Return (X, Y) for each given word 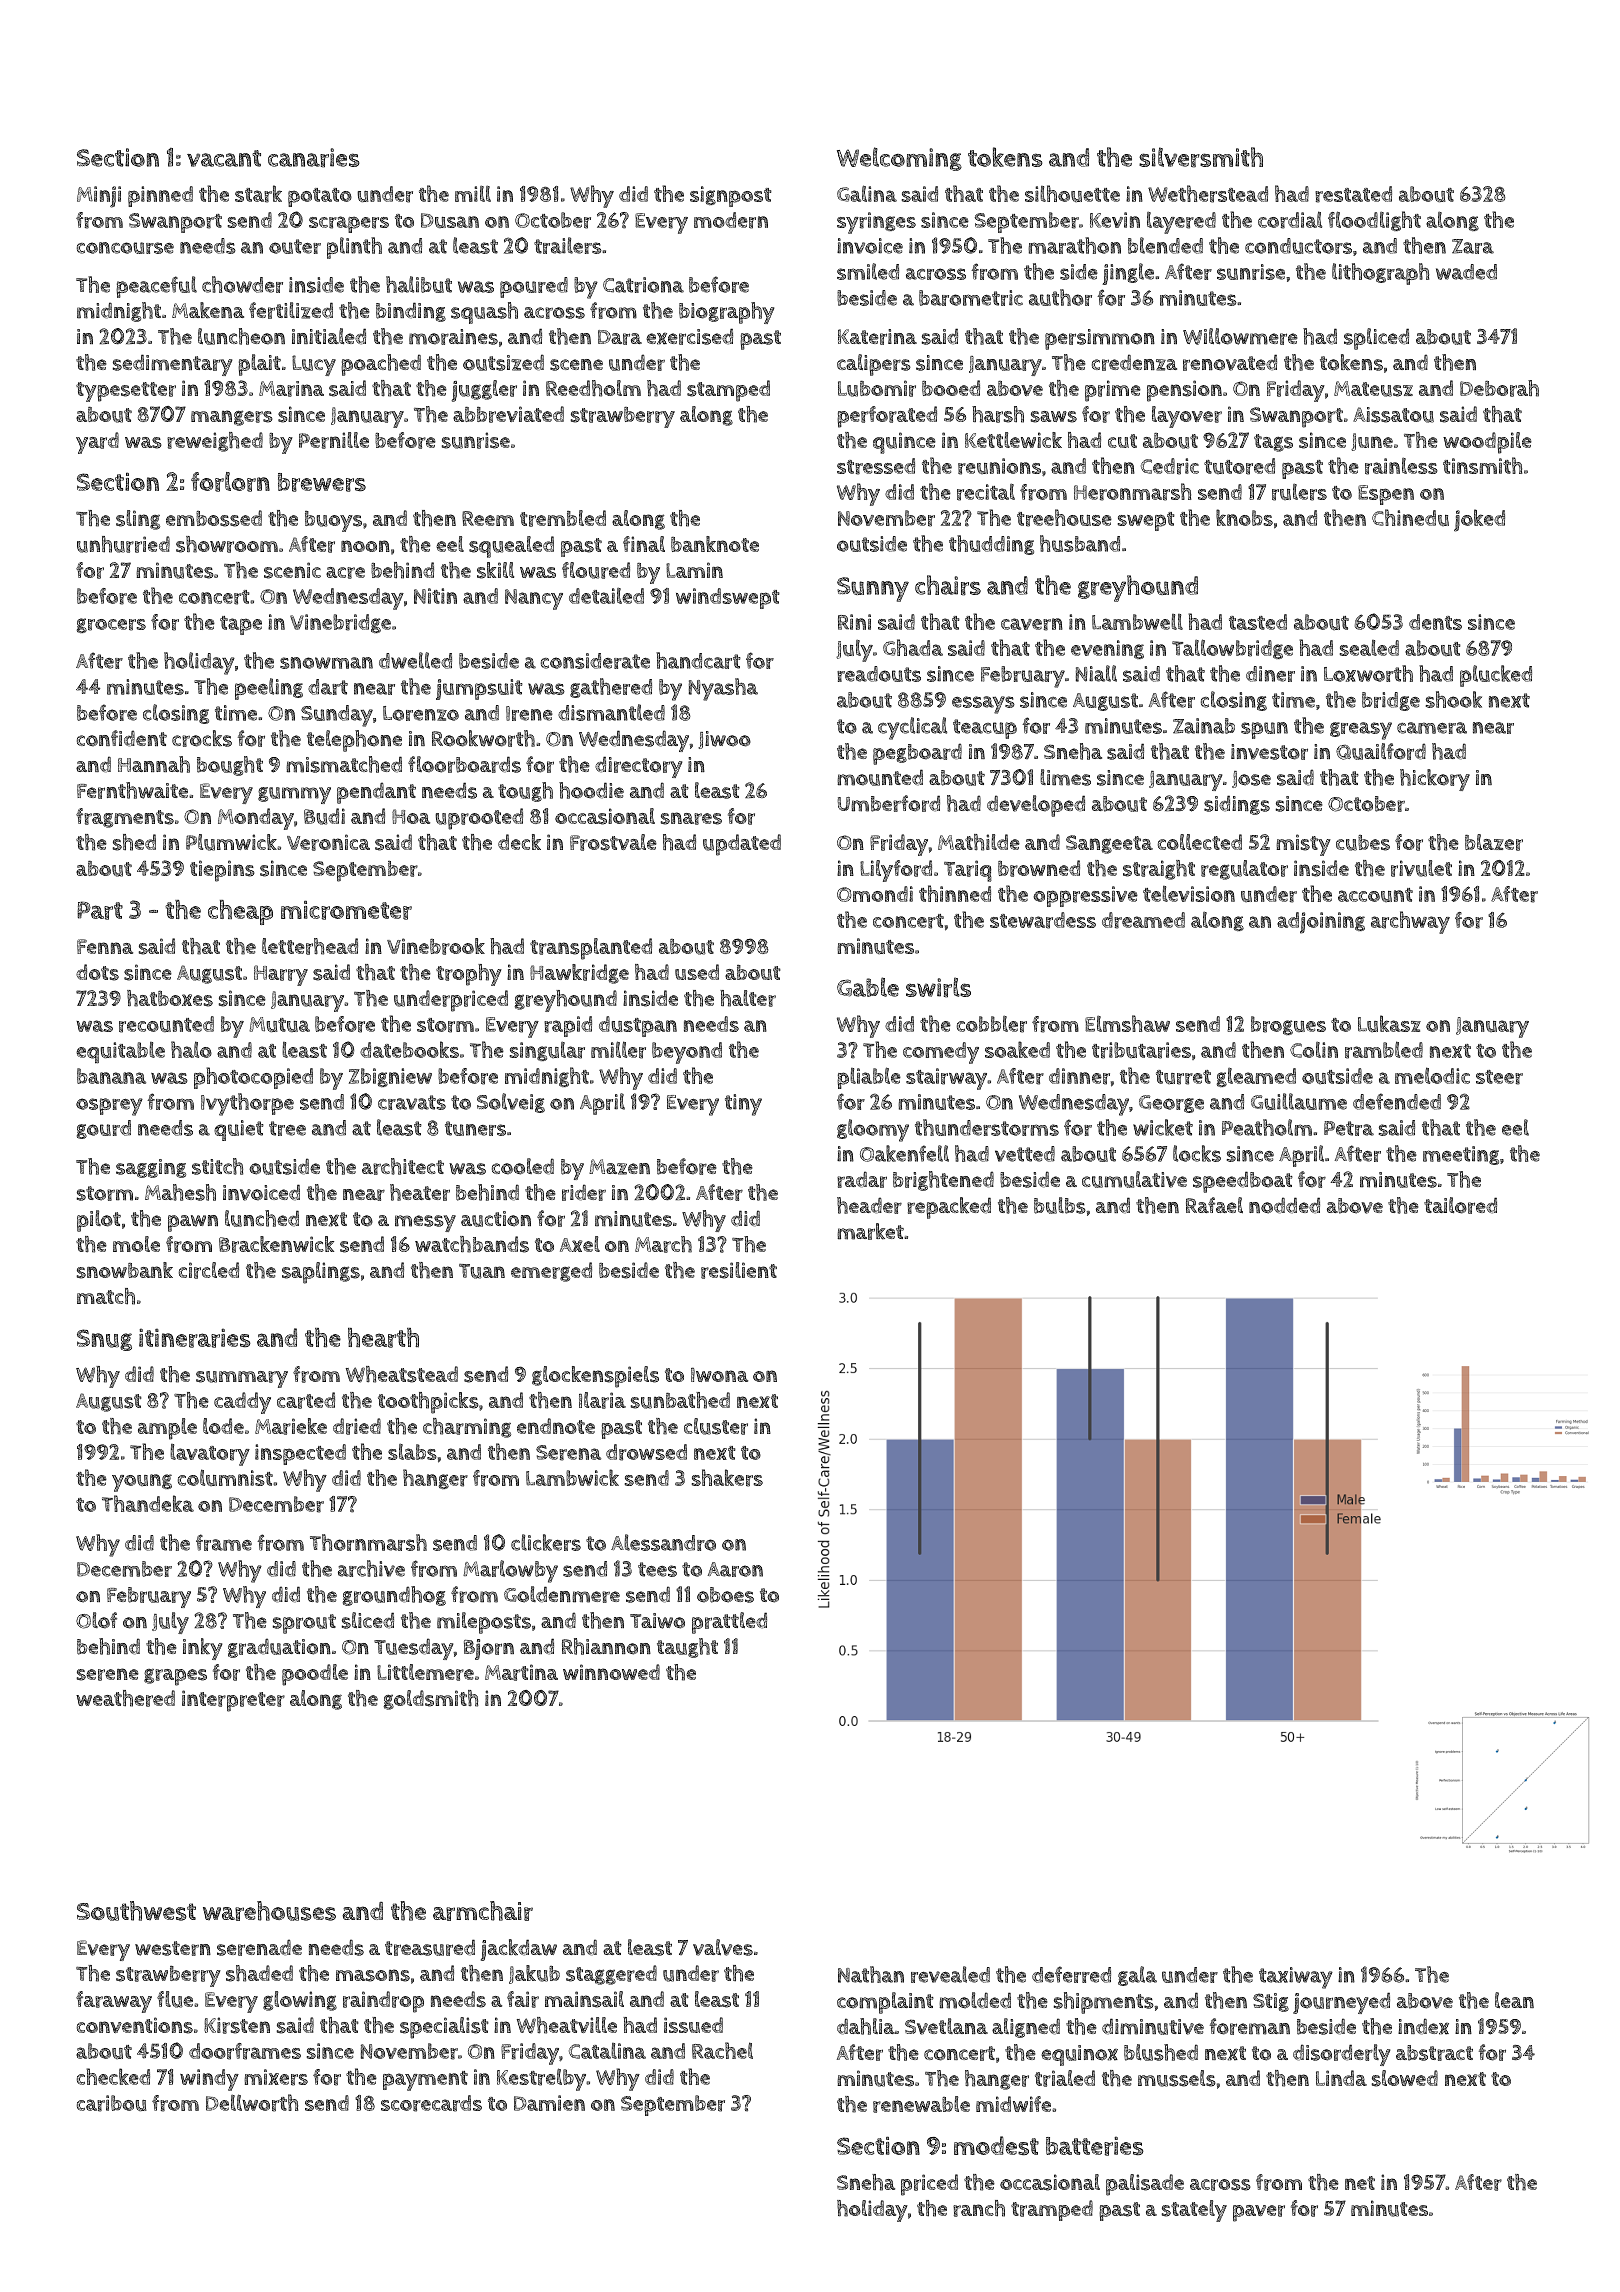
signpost (731, 196)
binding (411, 312)
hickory (1435, 780)
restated (1353, 194)
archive (371, 1568)
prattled (729, 1623)
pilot (99, 1221)
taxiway (1296, 1978)
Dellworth (252, 2103)
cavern (1032, 624)
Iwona (719, 1374)
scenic (292, 570)
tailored (1460, 1205)
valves (723, 1947)
